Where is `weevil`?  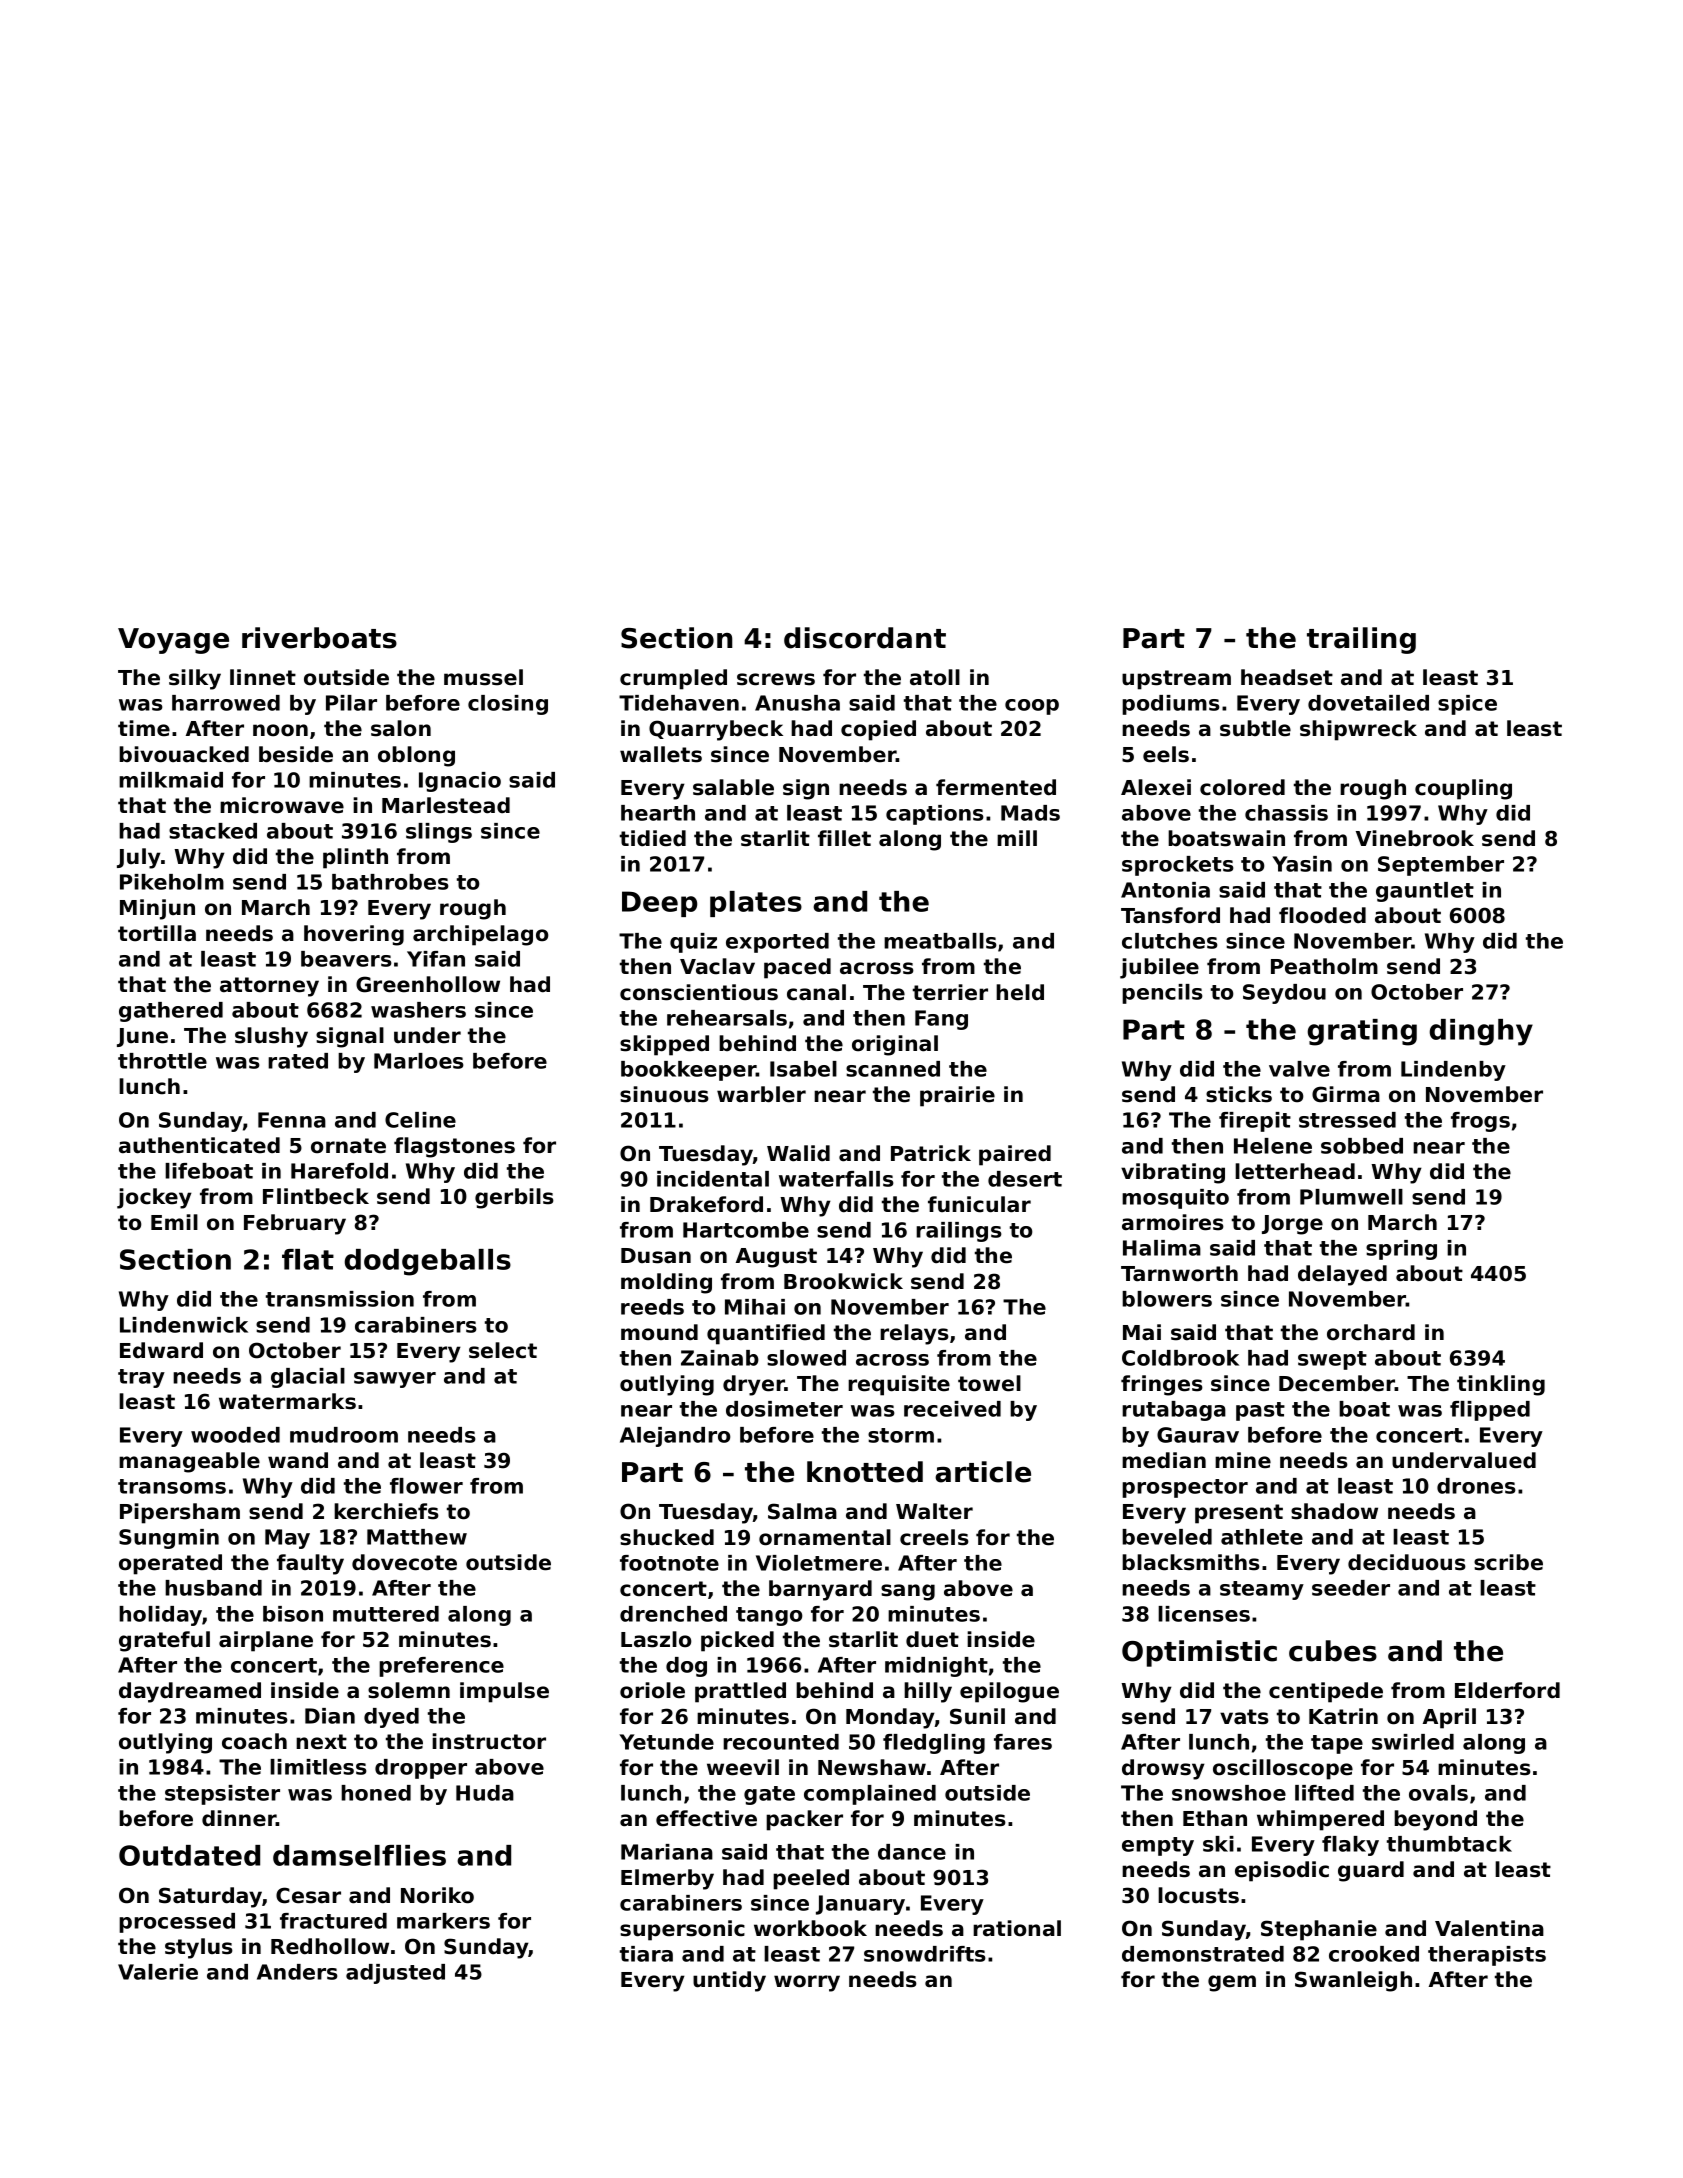 weevil is located at coordinates (743, 1767).
